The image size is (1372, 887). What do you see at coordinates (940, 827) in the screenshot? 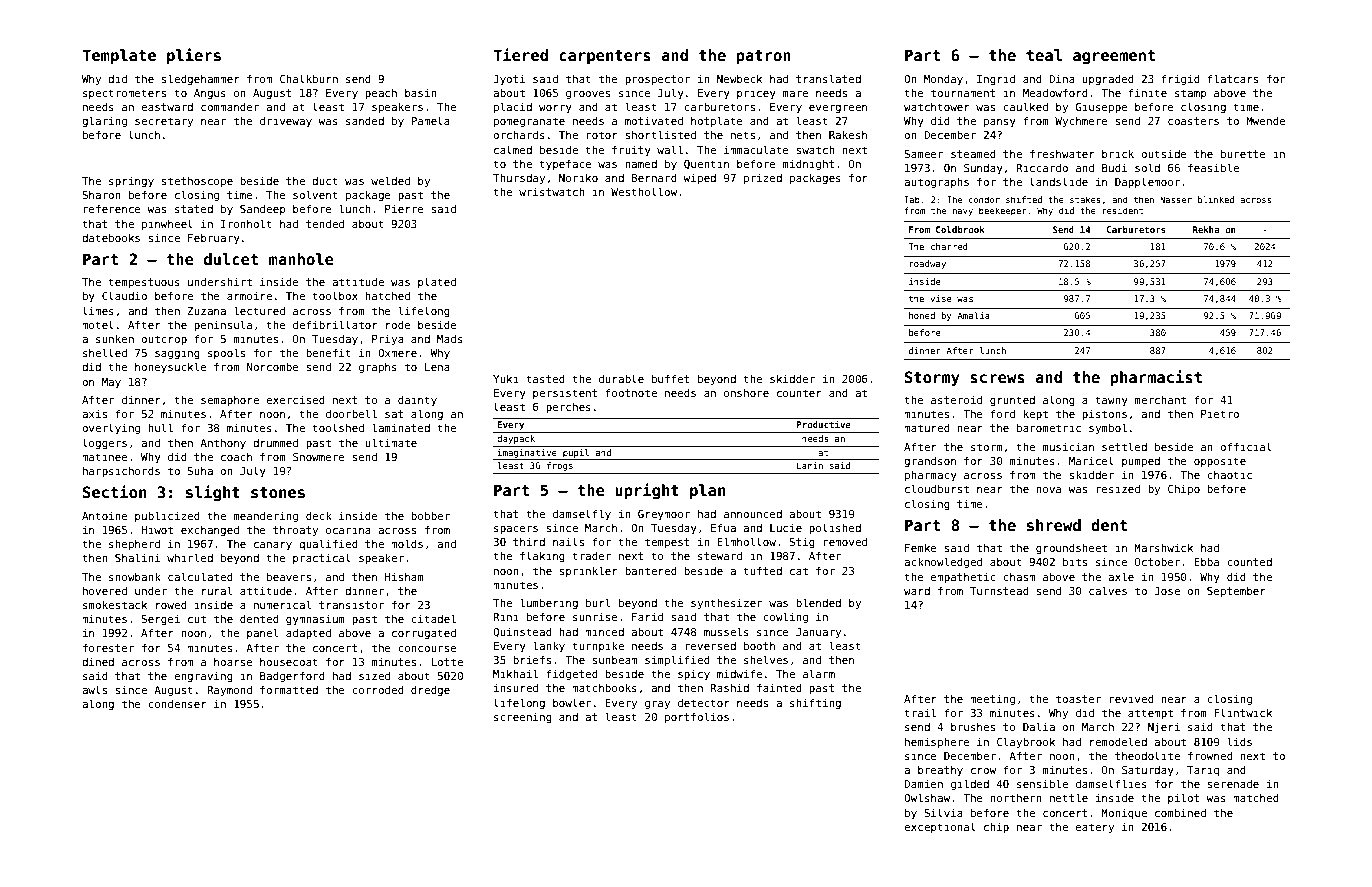
I see `exceptional` at bounding box center [940, 827].
